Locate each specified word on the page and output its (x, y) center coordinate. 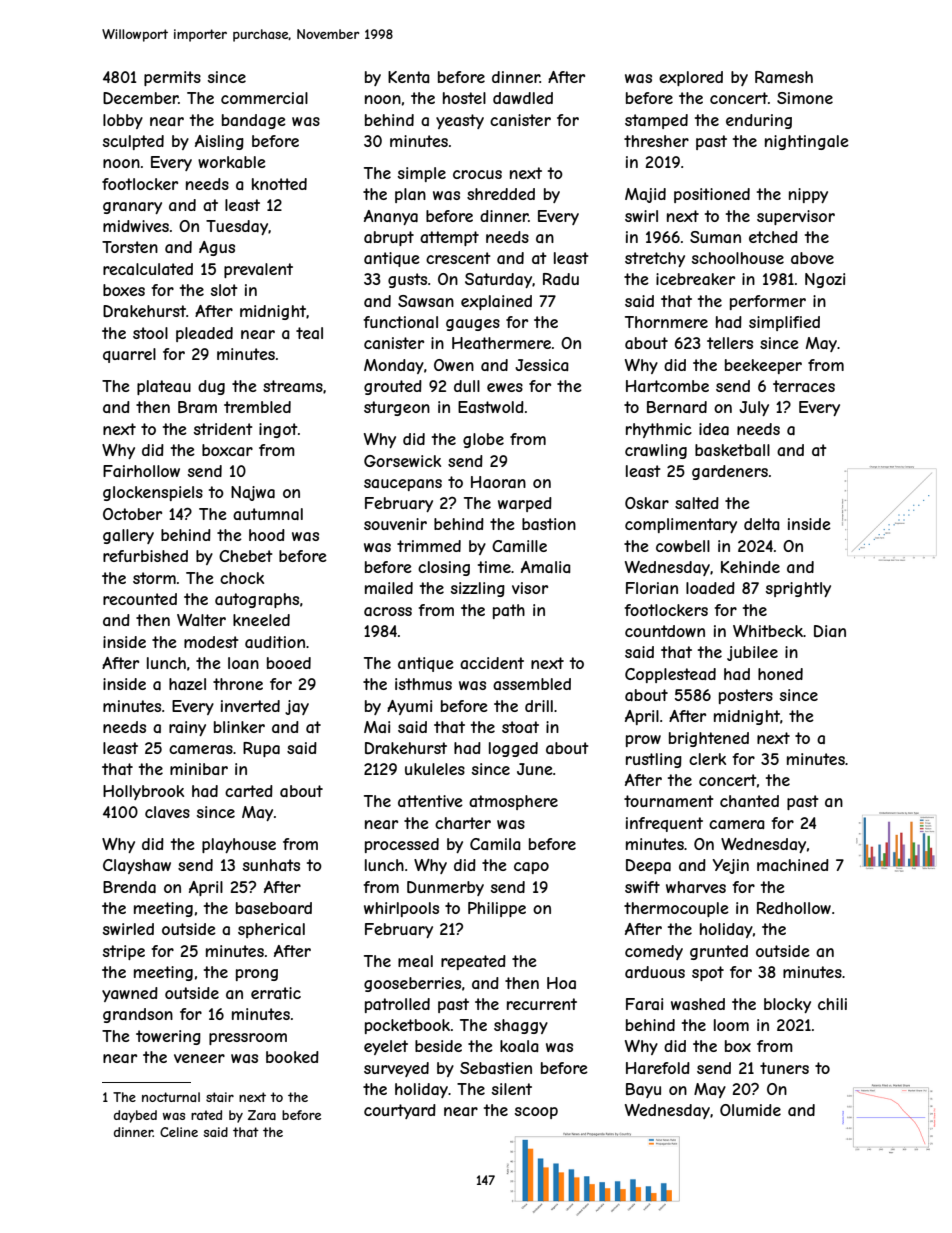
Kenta (409, 77)
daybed (135, 1116)
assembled (532, 684)
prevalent (258, 270)
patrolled (397, 1005)
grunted (719, 952)
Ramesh (784, 77)
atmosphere (513, 802)
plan (410, 195)
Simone (805, 98)
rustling (654, 760)
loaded (710, 588)
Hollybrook (143, 792)
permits (172, 78)
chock (242, 578)
